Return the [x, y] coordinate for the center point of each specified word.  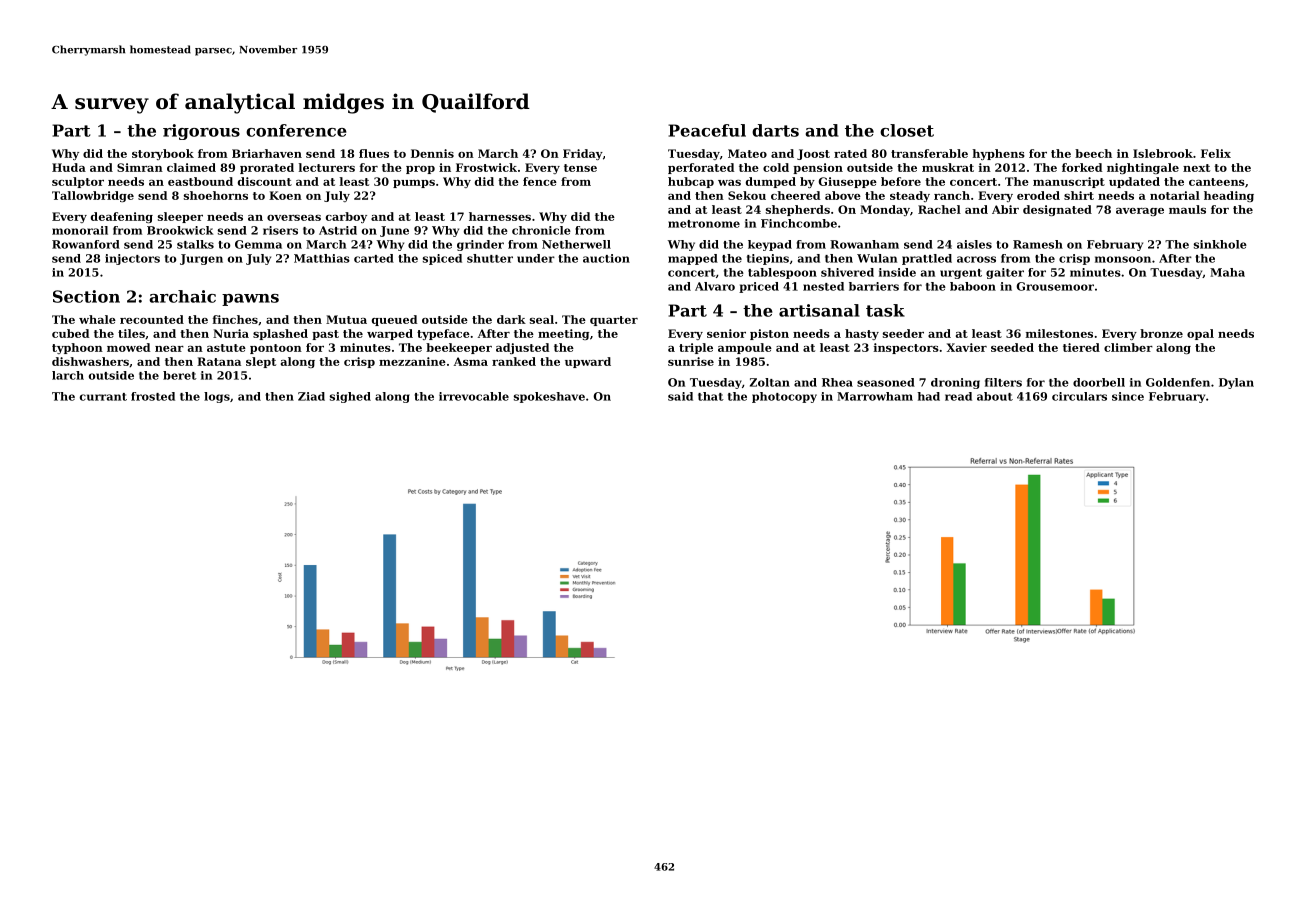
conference [296, 130]
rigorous [201, 132]
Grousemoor [1055, 286]
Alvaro [715, 286]
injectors [132, 259]
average [1140, 212]
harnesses [500, 216]
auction [606, 258]
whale [97, 319]
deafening [122, 217]
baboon [973, 286]
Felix [1216, 153]
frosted [153, 396]
